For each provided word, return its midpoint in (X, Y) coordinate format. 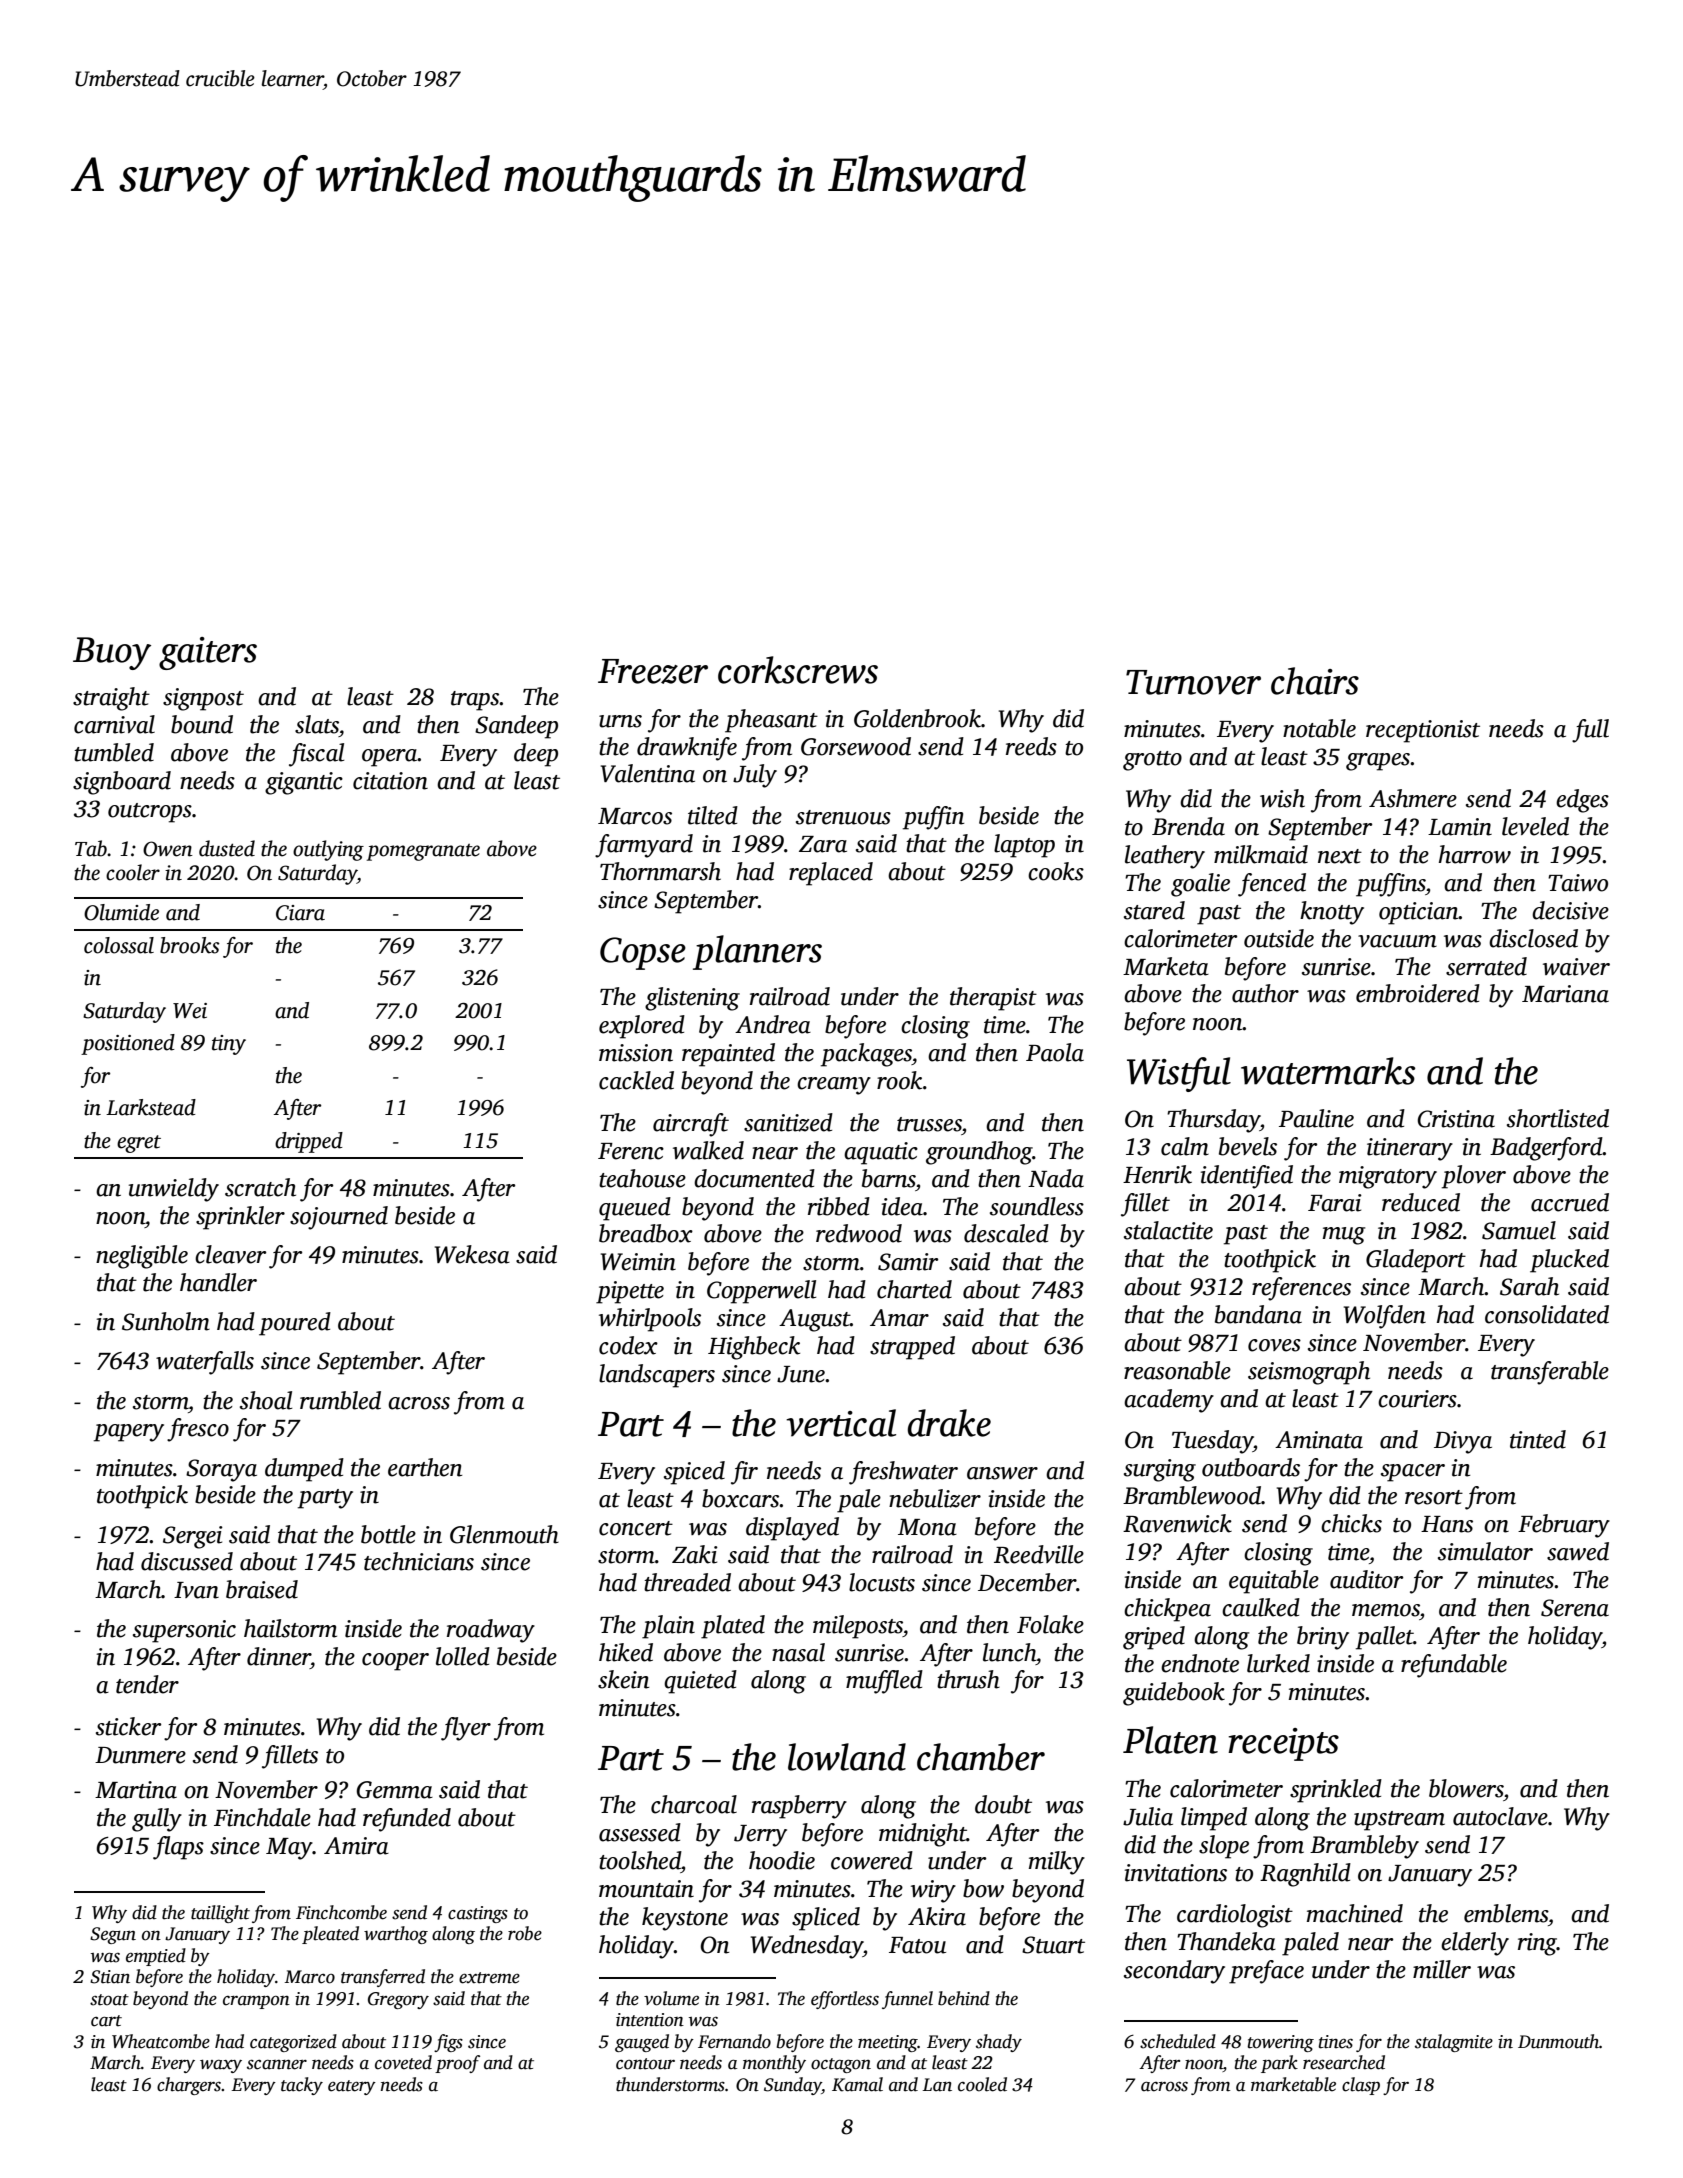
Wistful (1179, 1074)
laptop (1024, 846)
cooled (982, 2084)
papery (129, 1433)
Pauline (1316, 1118)
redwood (859, 1233)
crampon (256, 2002)
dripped (309, 1142)
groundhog (979, 1153)
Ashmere (1413, 798)
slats (317, 724)
